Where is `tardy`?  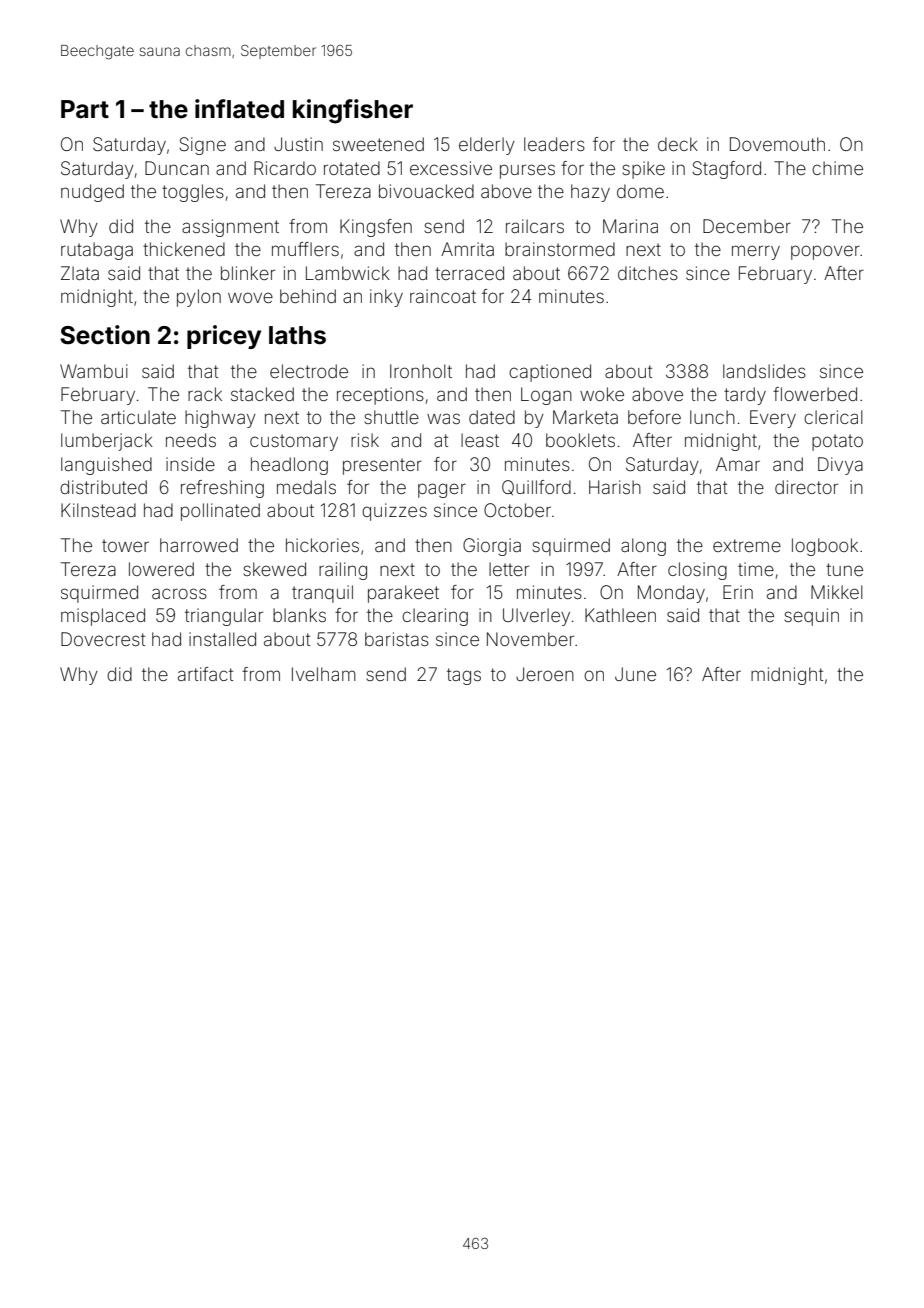
tardy is located at coordinates (745, 396).
